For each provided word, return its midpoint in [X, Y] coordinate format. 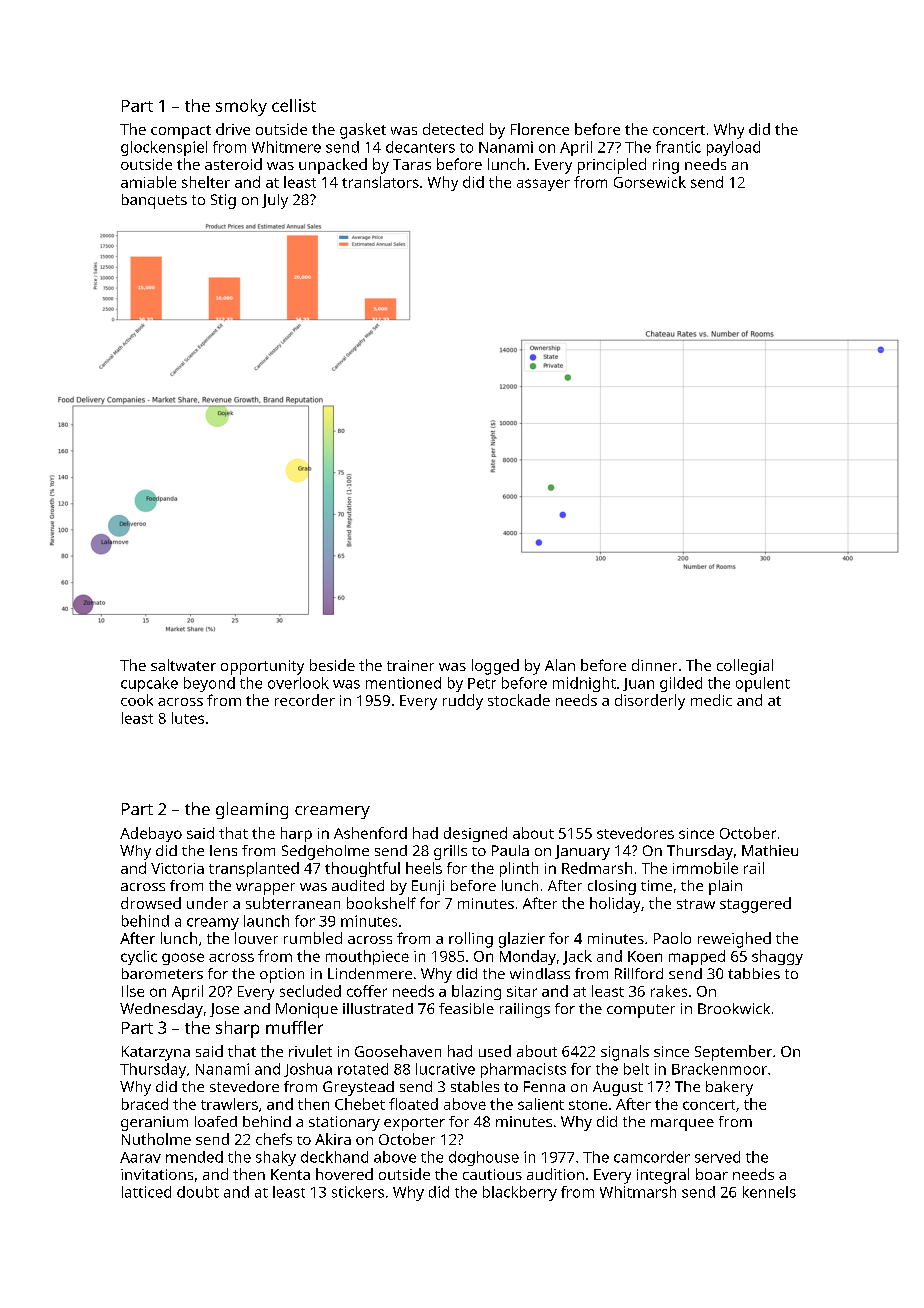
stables [475, 1086]
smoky [241, 107]
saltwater [183, 665]
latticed [146, 1192]
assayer [543, 185]
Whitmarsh [638, 1192]
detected [453, 129]
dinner [654, 665]
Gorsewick [650, 182]
